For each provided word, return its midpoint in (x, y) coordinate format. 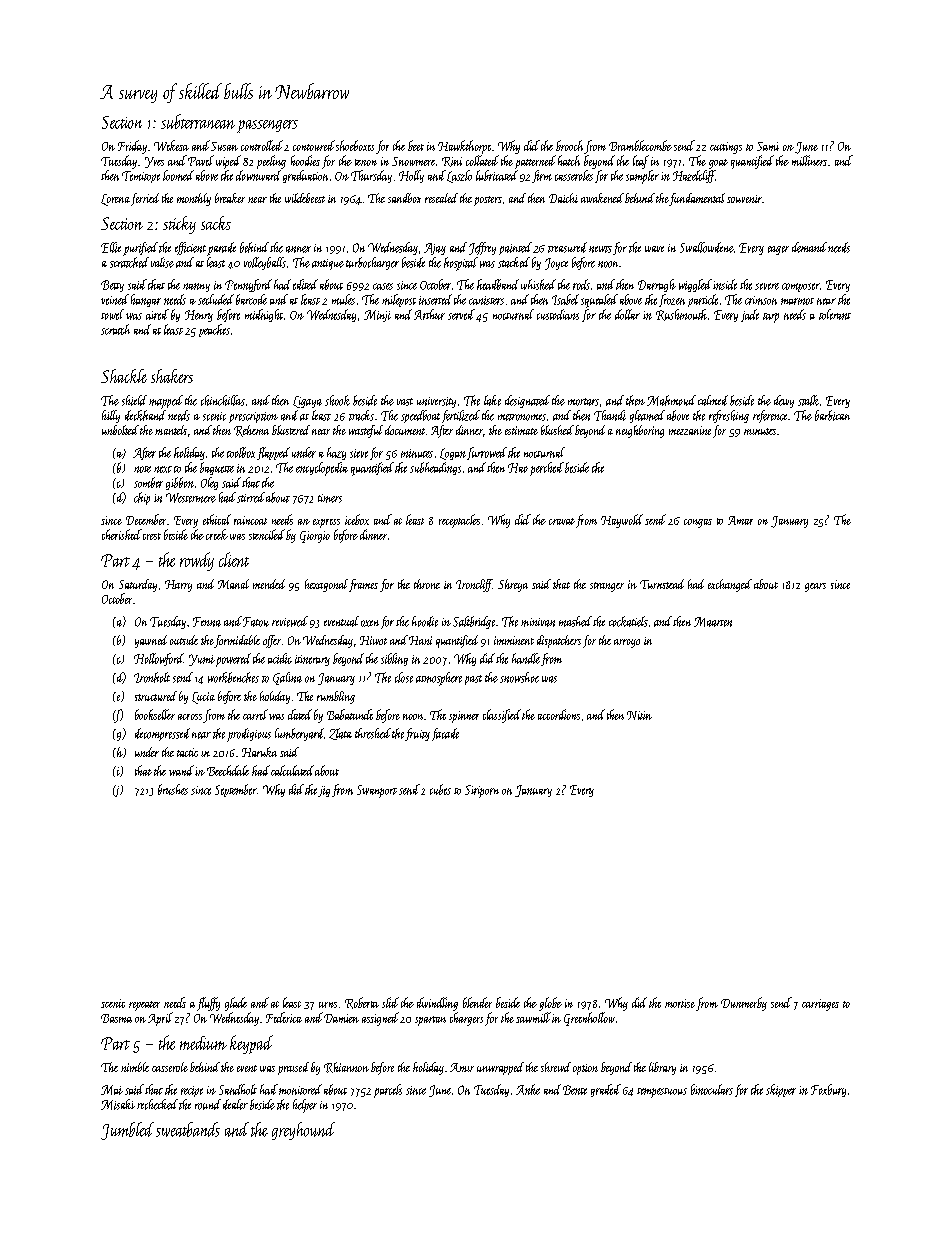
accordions (559, 714)
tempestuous (662, 1093)
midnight (264, 315)
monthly (194, 199)
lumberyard (299, 734)
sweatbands (188, 1129)
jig (324, 791)
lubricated (497, 175)
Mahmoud (671, 400)
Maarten (713, 622)
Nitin (639, 715)
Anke (528, 1089)
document (405, 430)
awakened (602, 198)
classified (502, 716)
